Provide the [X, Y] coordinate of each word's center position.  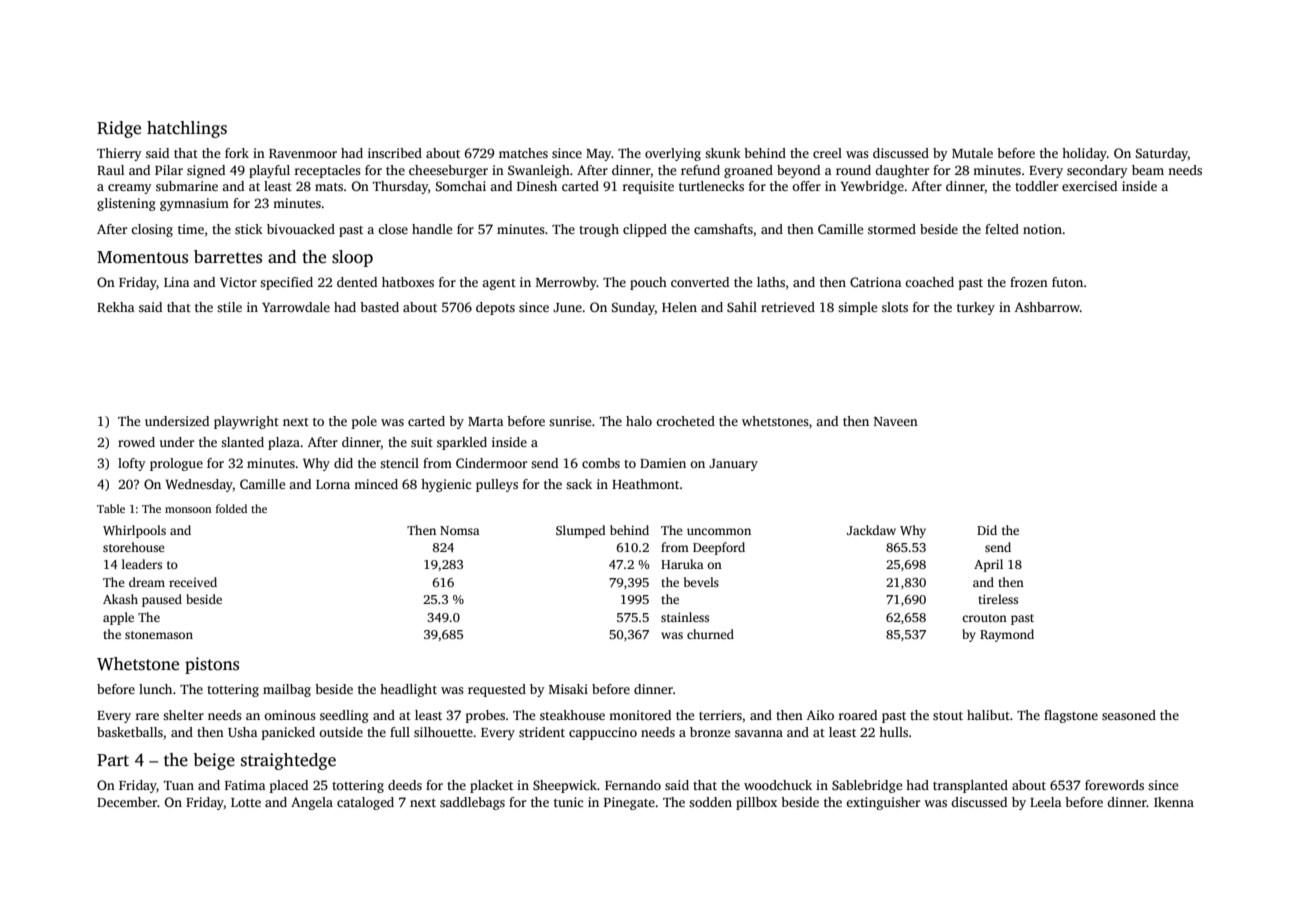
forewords [1114, 785]
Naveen [896, 421]
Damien [663, 463]
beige [214, 761]
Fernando [633, 785]
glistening [126, 204]
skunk [723, 153]
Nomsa [460, 530]
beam [1148, 170]
